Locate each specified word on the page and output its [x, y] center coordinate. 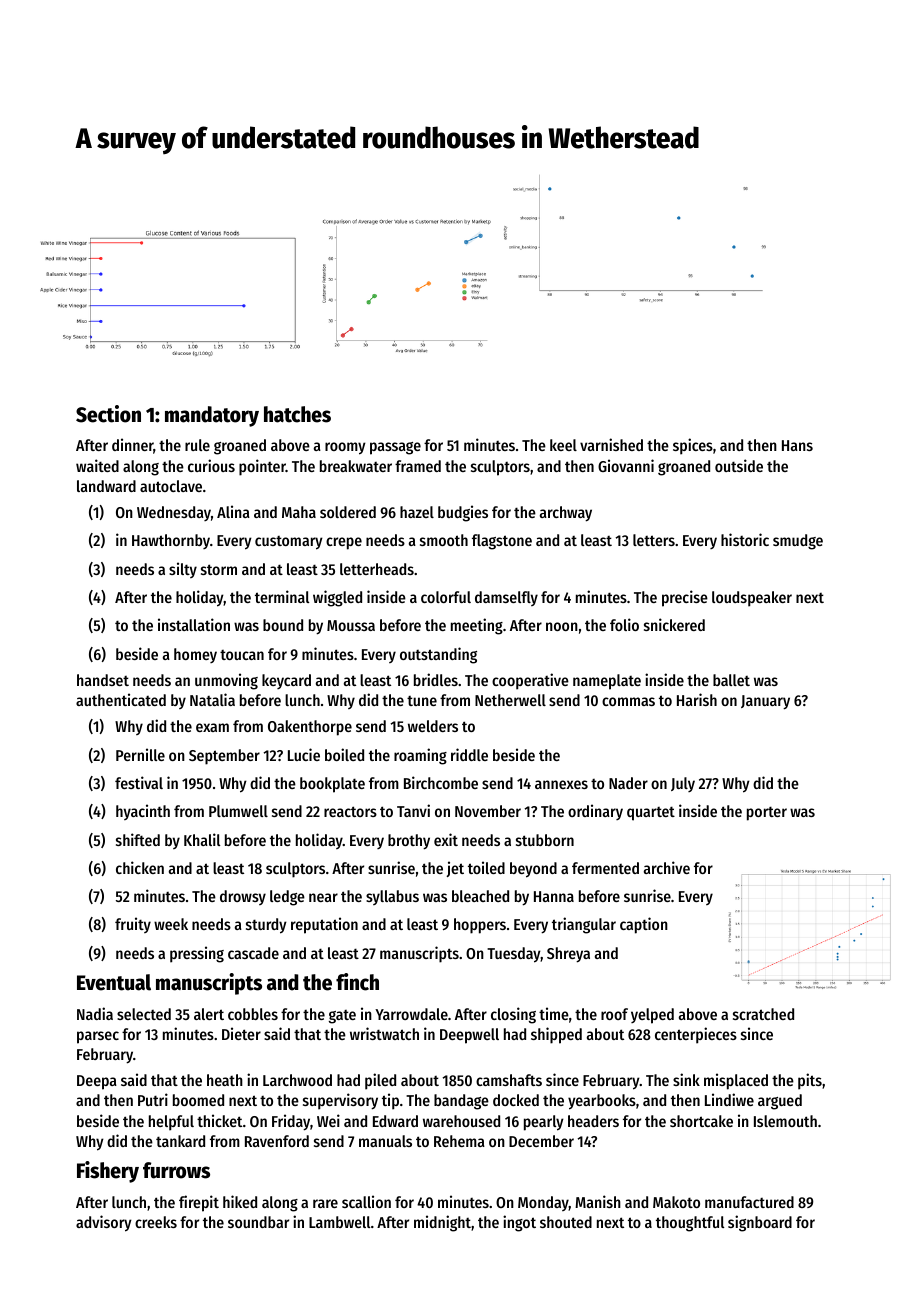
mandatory [212, 416]
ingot [519, 1223]
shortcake [701, 1121]
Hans [797, 445]
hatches [297, 414]
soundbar [258, 1222]
